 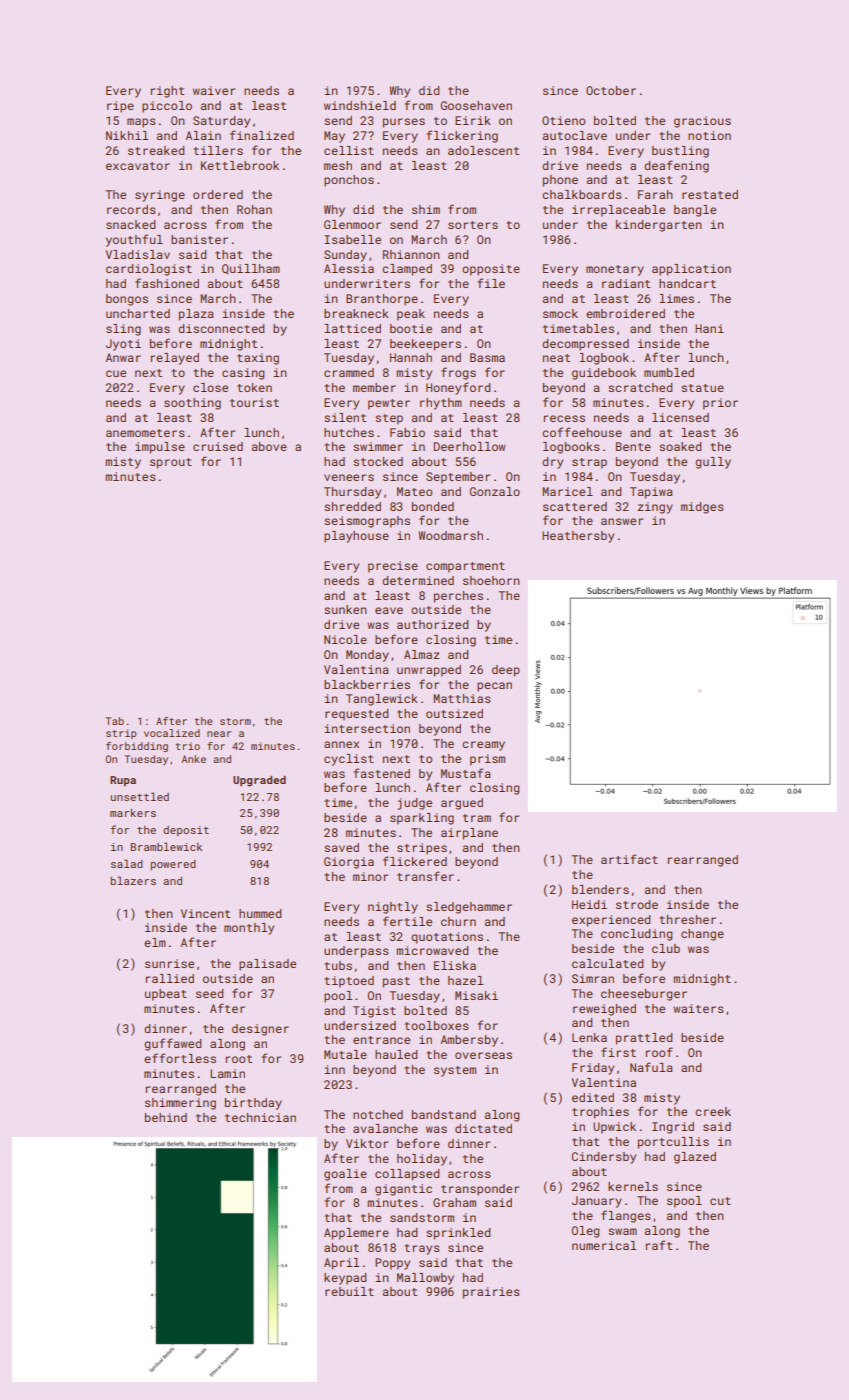 I want to click on waiver, so click(x=214, y=90).
